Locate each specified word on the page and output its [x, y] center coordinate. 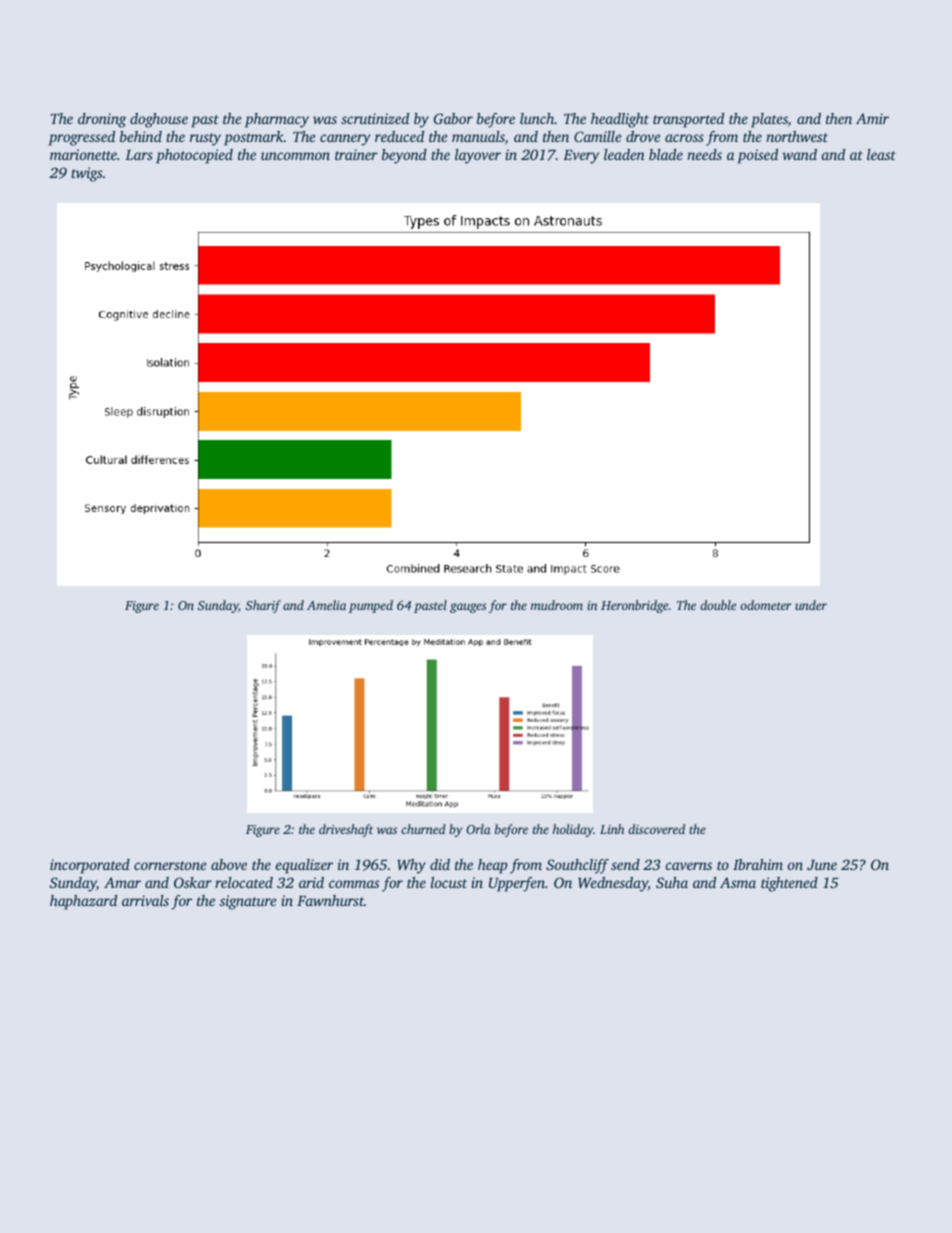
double [718, 605]
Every [581, 157]
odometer [766, 605]
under [811, 605]
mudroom [557, 605]
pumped [371, 606]
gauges [468, 608]
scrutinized [375, 118]
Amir [872, 118]
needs [704, 154]
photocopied [194, 156]
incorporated [90, 866]
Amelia [326, 605]
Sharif [263, 606]
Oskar [193, 882]
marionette [83, 154]
